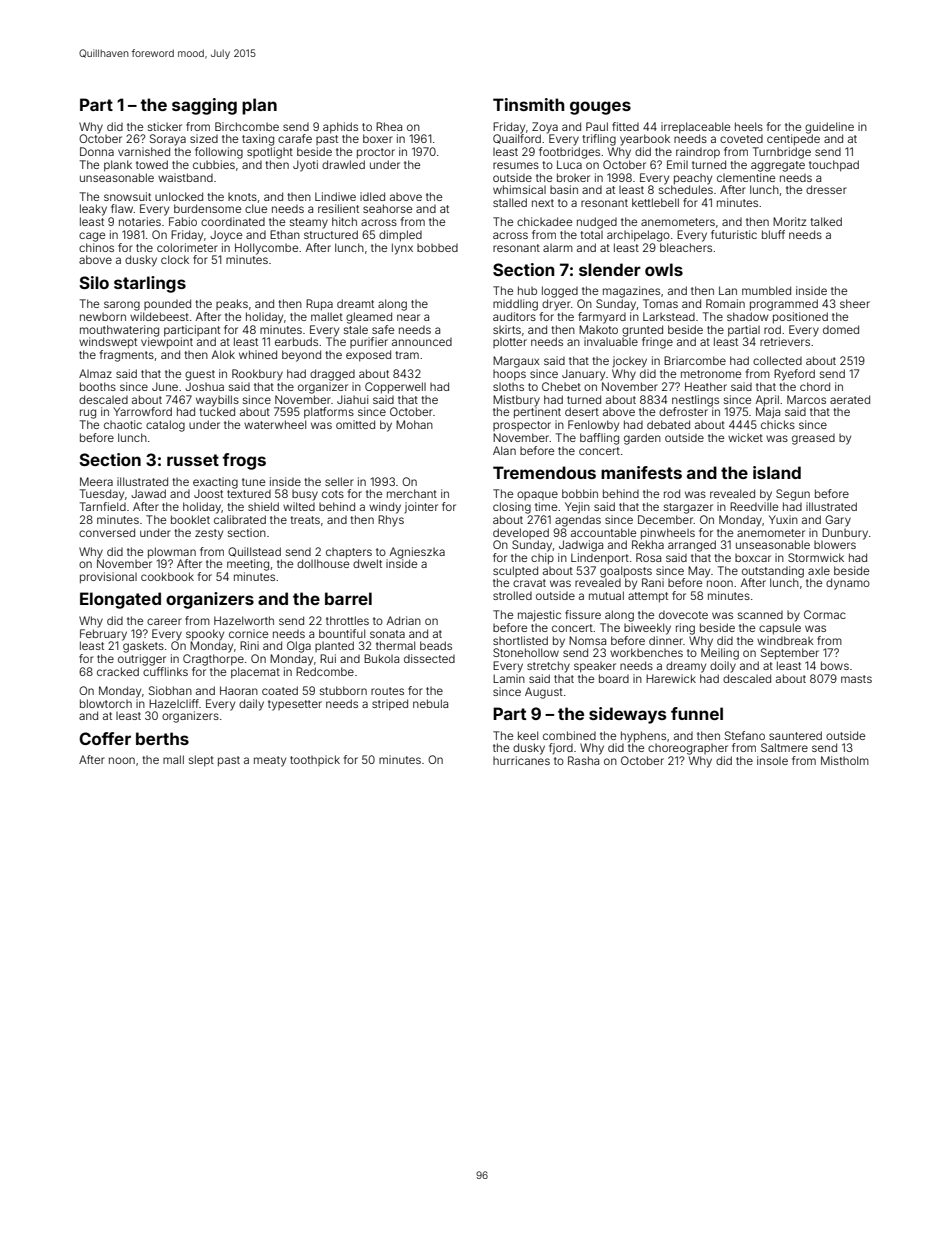 This page has width=952, height=1233. What do you see at coordinates (204, 106) in the page?
I see `sagging` at bounding box center [204, 106].
